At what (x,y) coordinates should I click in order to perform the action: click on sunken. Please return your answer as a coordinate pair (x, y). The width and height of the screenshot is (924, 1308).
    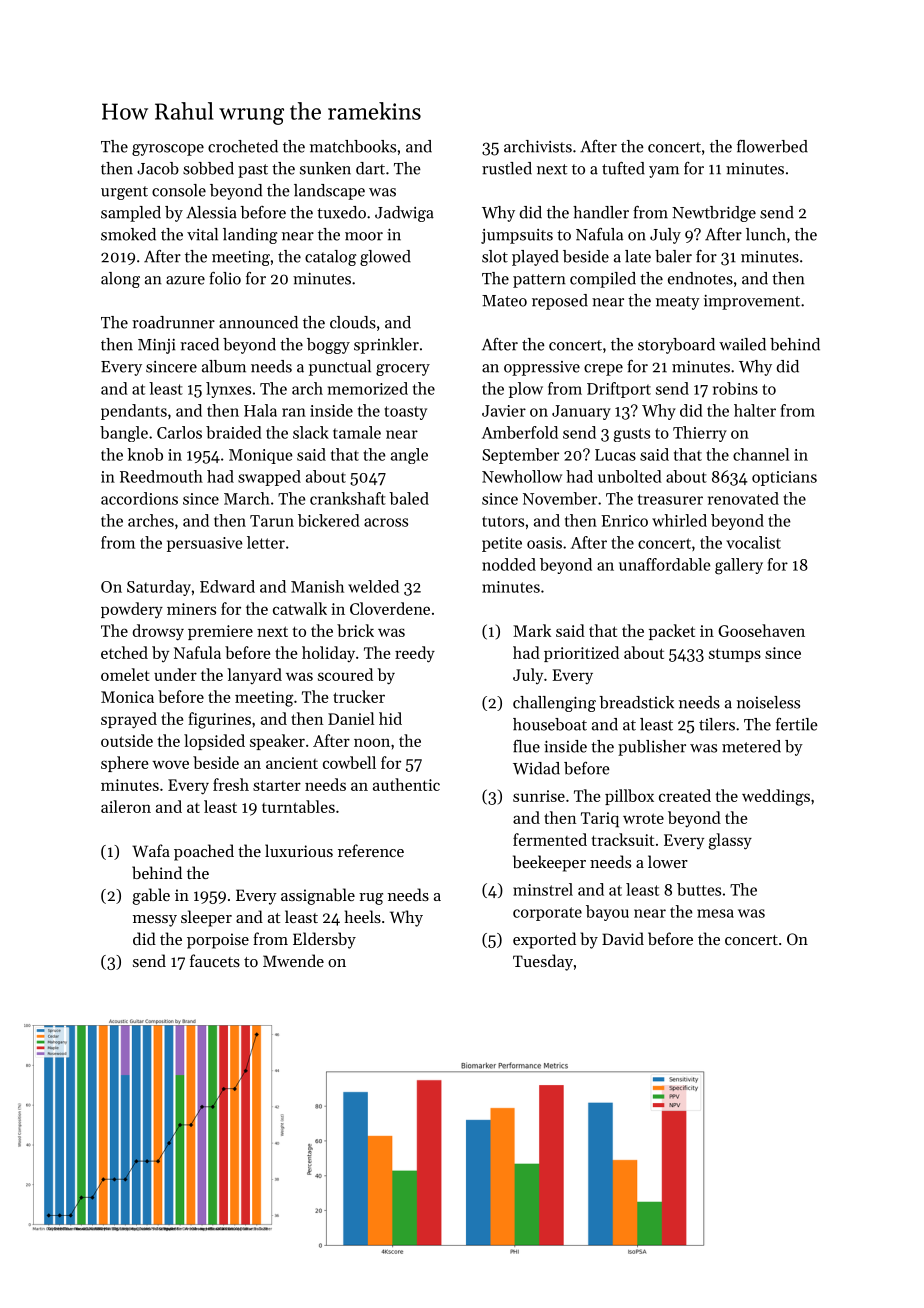
    Looking at the image, I should click on (325, 168).
